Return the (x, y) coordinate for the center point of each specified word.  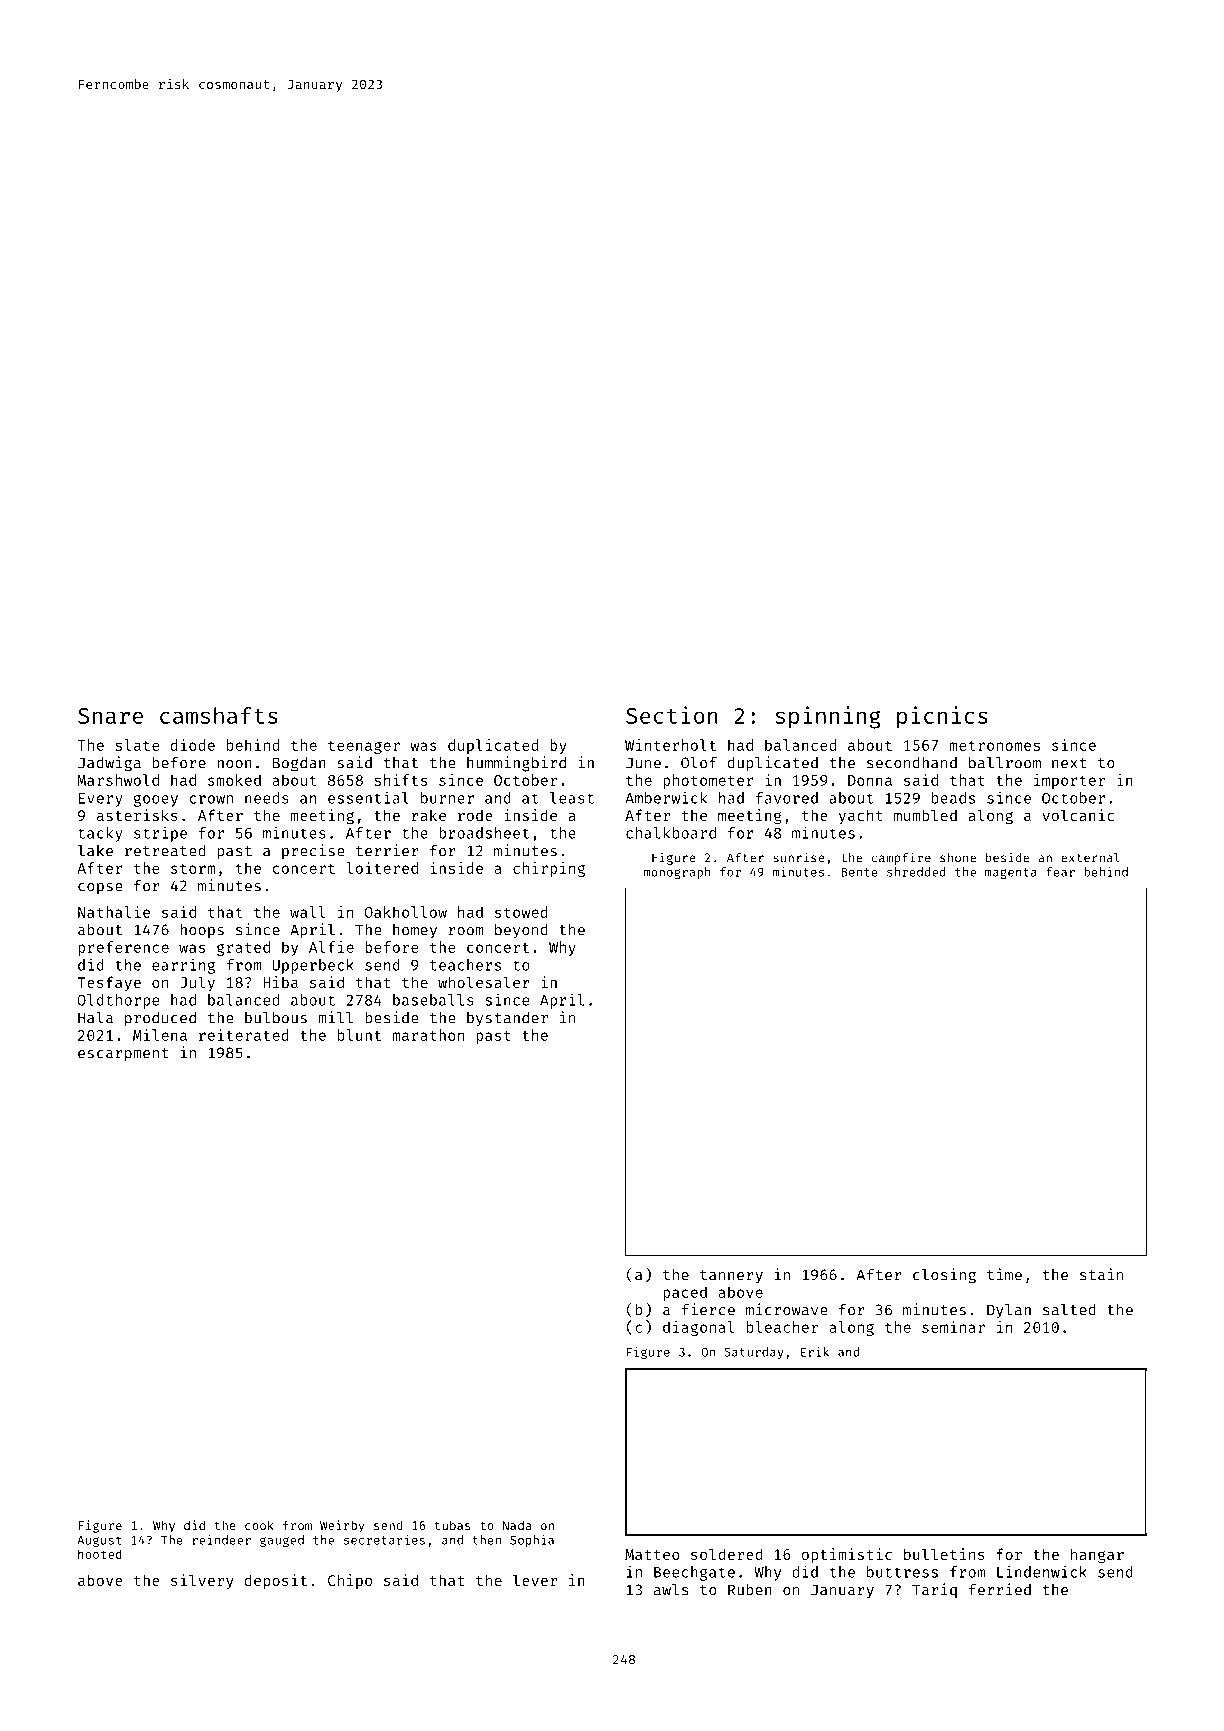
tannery (731, 1277)
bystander (507, 1019)
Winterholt (670, 745)
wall (308, 912)
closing (944, 1276)
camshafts (219, 715)
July (197, 983)
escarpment (123, 1055)
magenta (1011, 873)
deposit (276, 1581)
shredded (916, 872)
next (1069, 763)
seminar (953, 1327)
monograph (677, 873)
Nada (517, 1525)
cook (259, 1525)
